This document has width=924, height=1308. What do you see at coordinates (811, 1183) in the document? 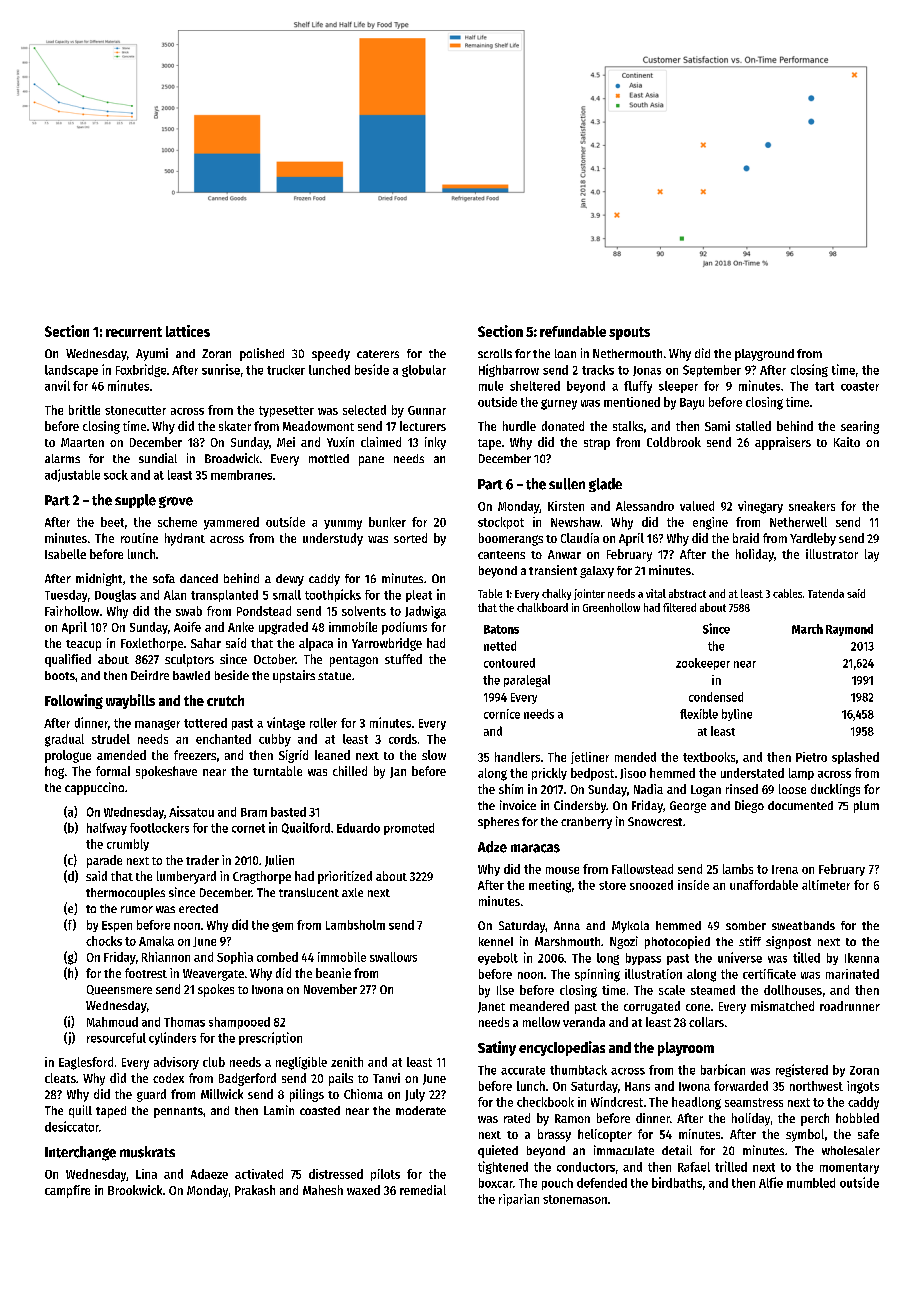
I see `mumbled` at bounding box center [811, 1183].
